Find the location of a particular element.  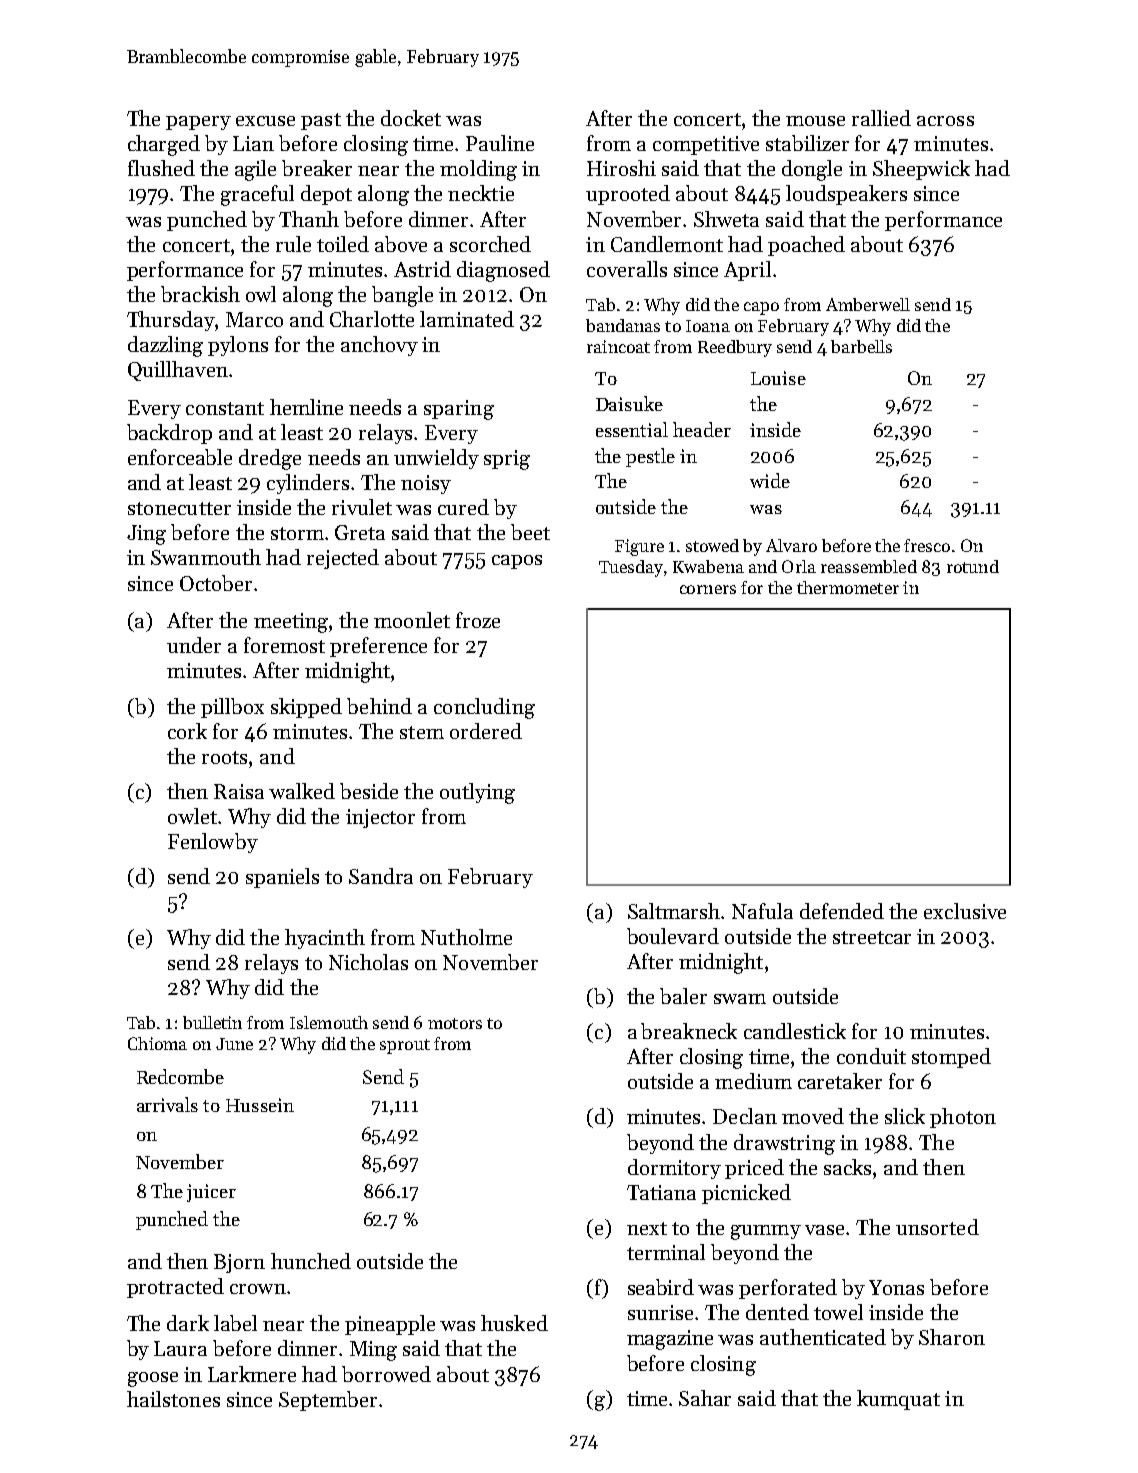

Amberwell is located at coordinates (868, 304).
